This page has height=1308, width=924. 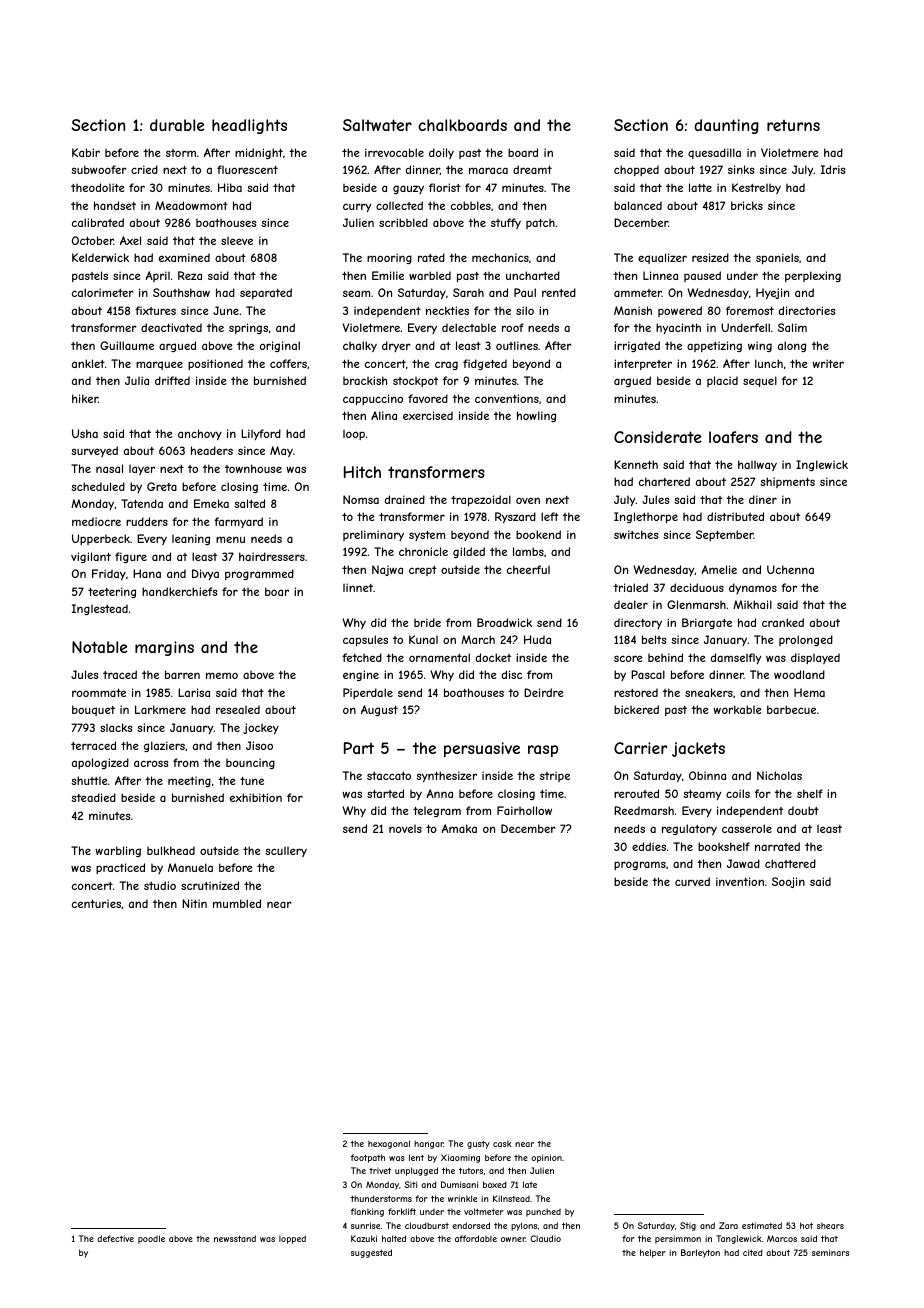 I want to click on started, so click(x=385, y=793).
